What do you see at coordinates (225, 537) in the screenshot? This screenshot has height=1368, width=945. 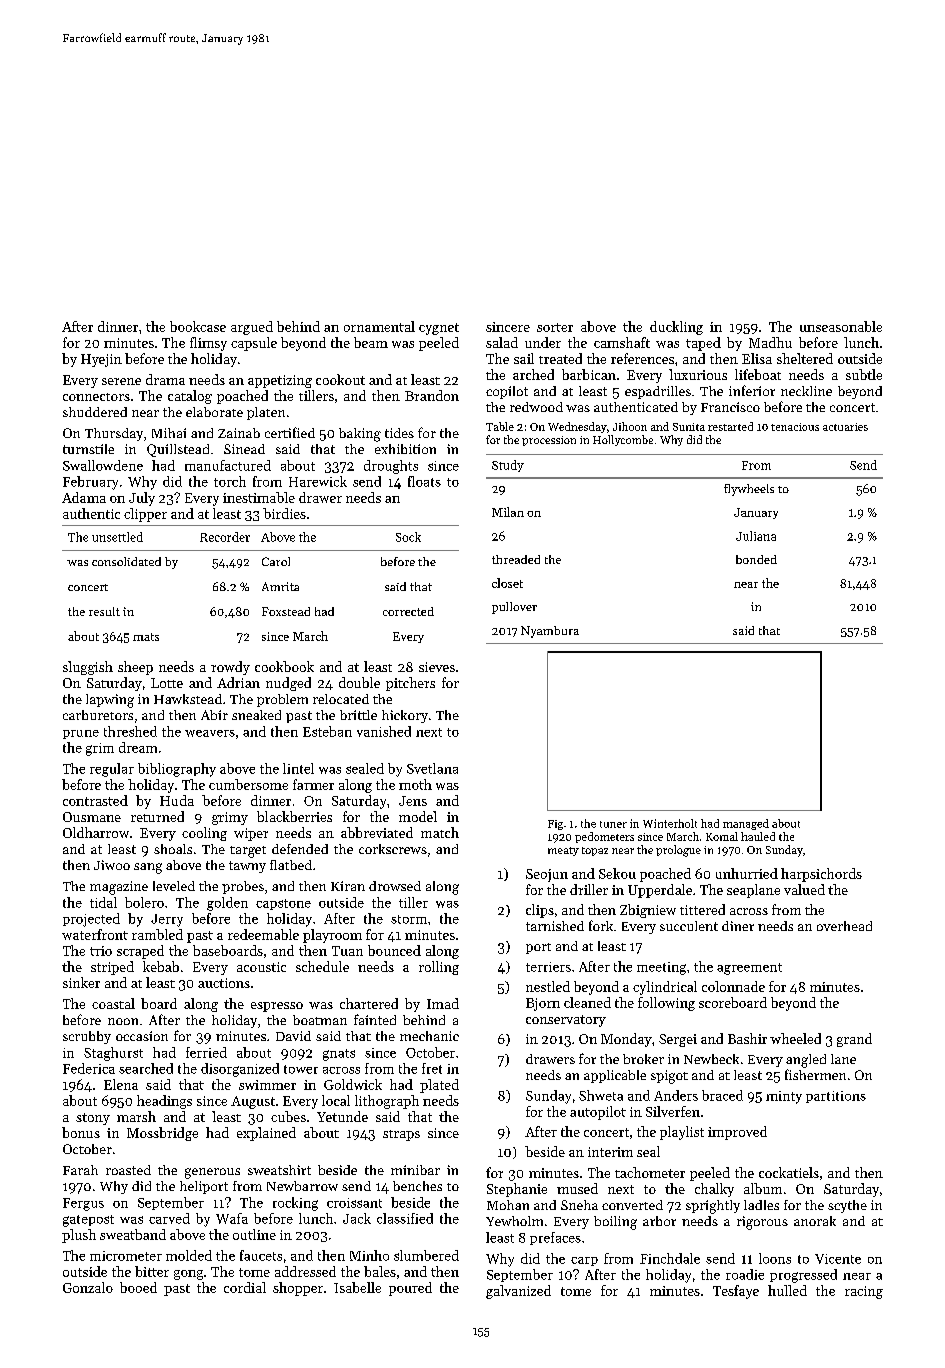 I see `Recorder` at bounding box center [225, 537].
